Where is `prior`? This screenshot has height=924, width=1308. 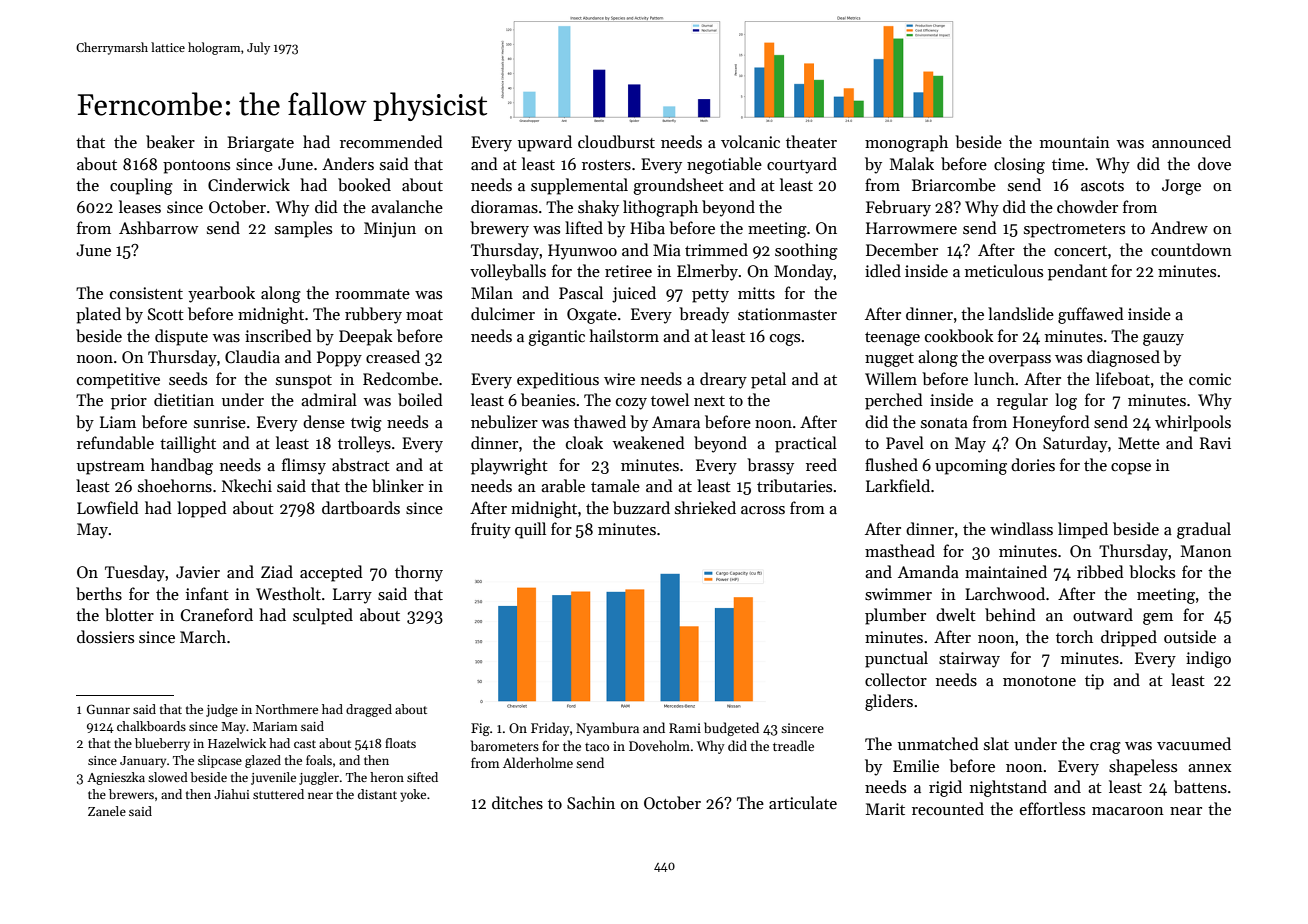 prior is located at coordinates (129, 402).
